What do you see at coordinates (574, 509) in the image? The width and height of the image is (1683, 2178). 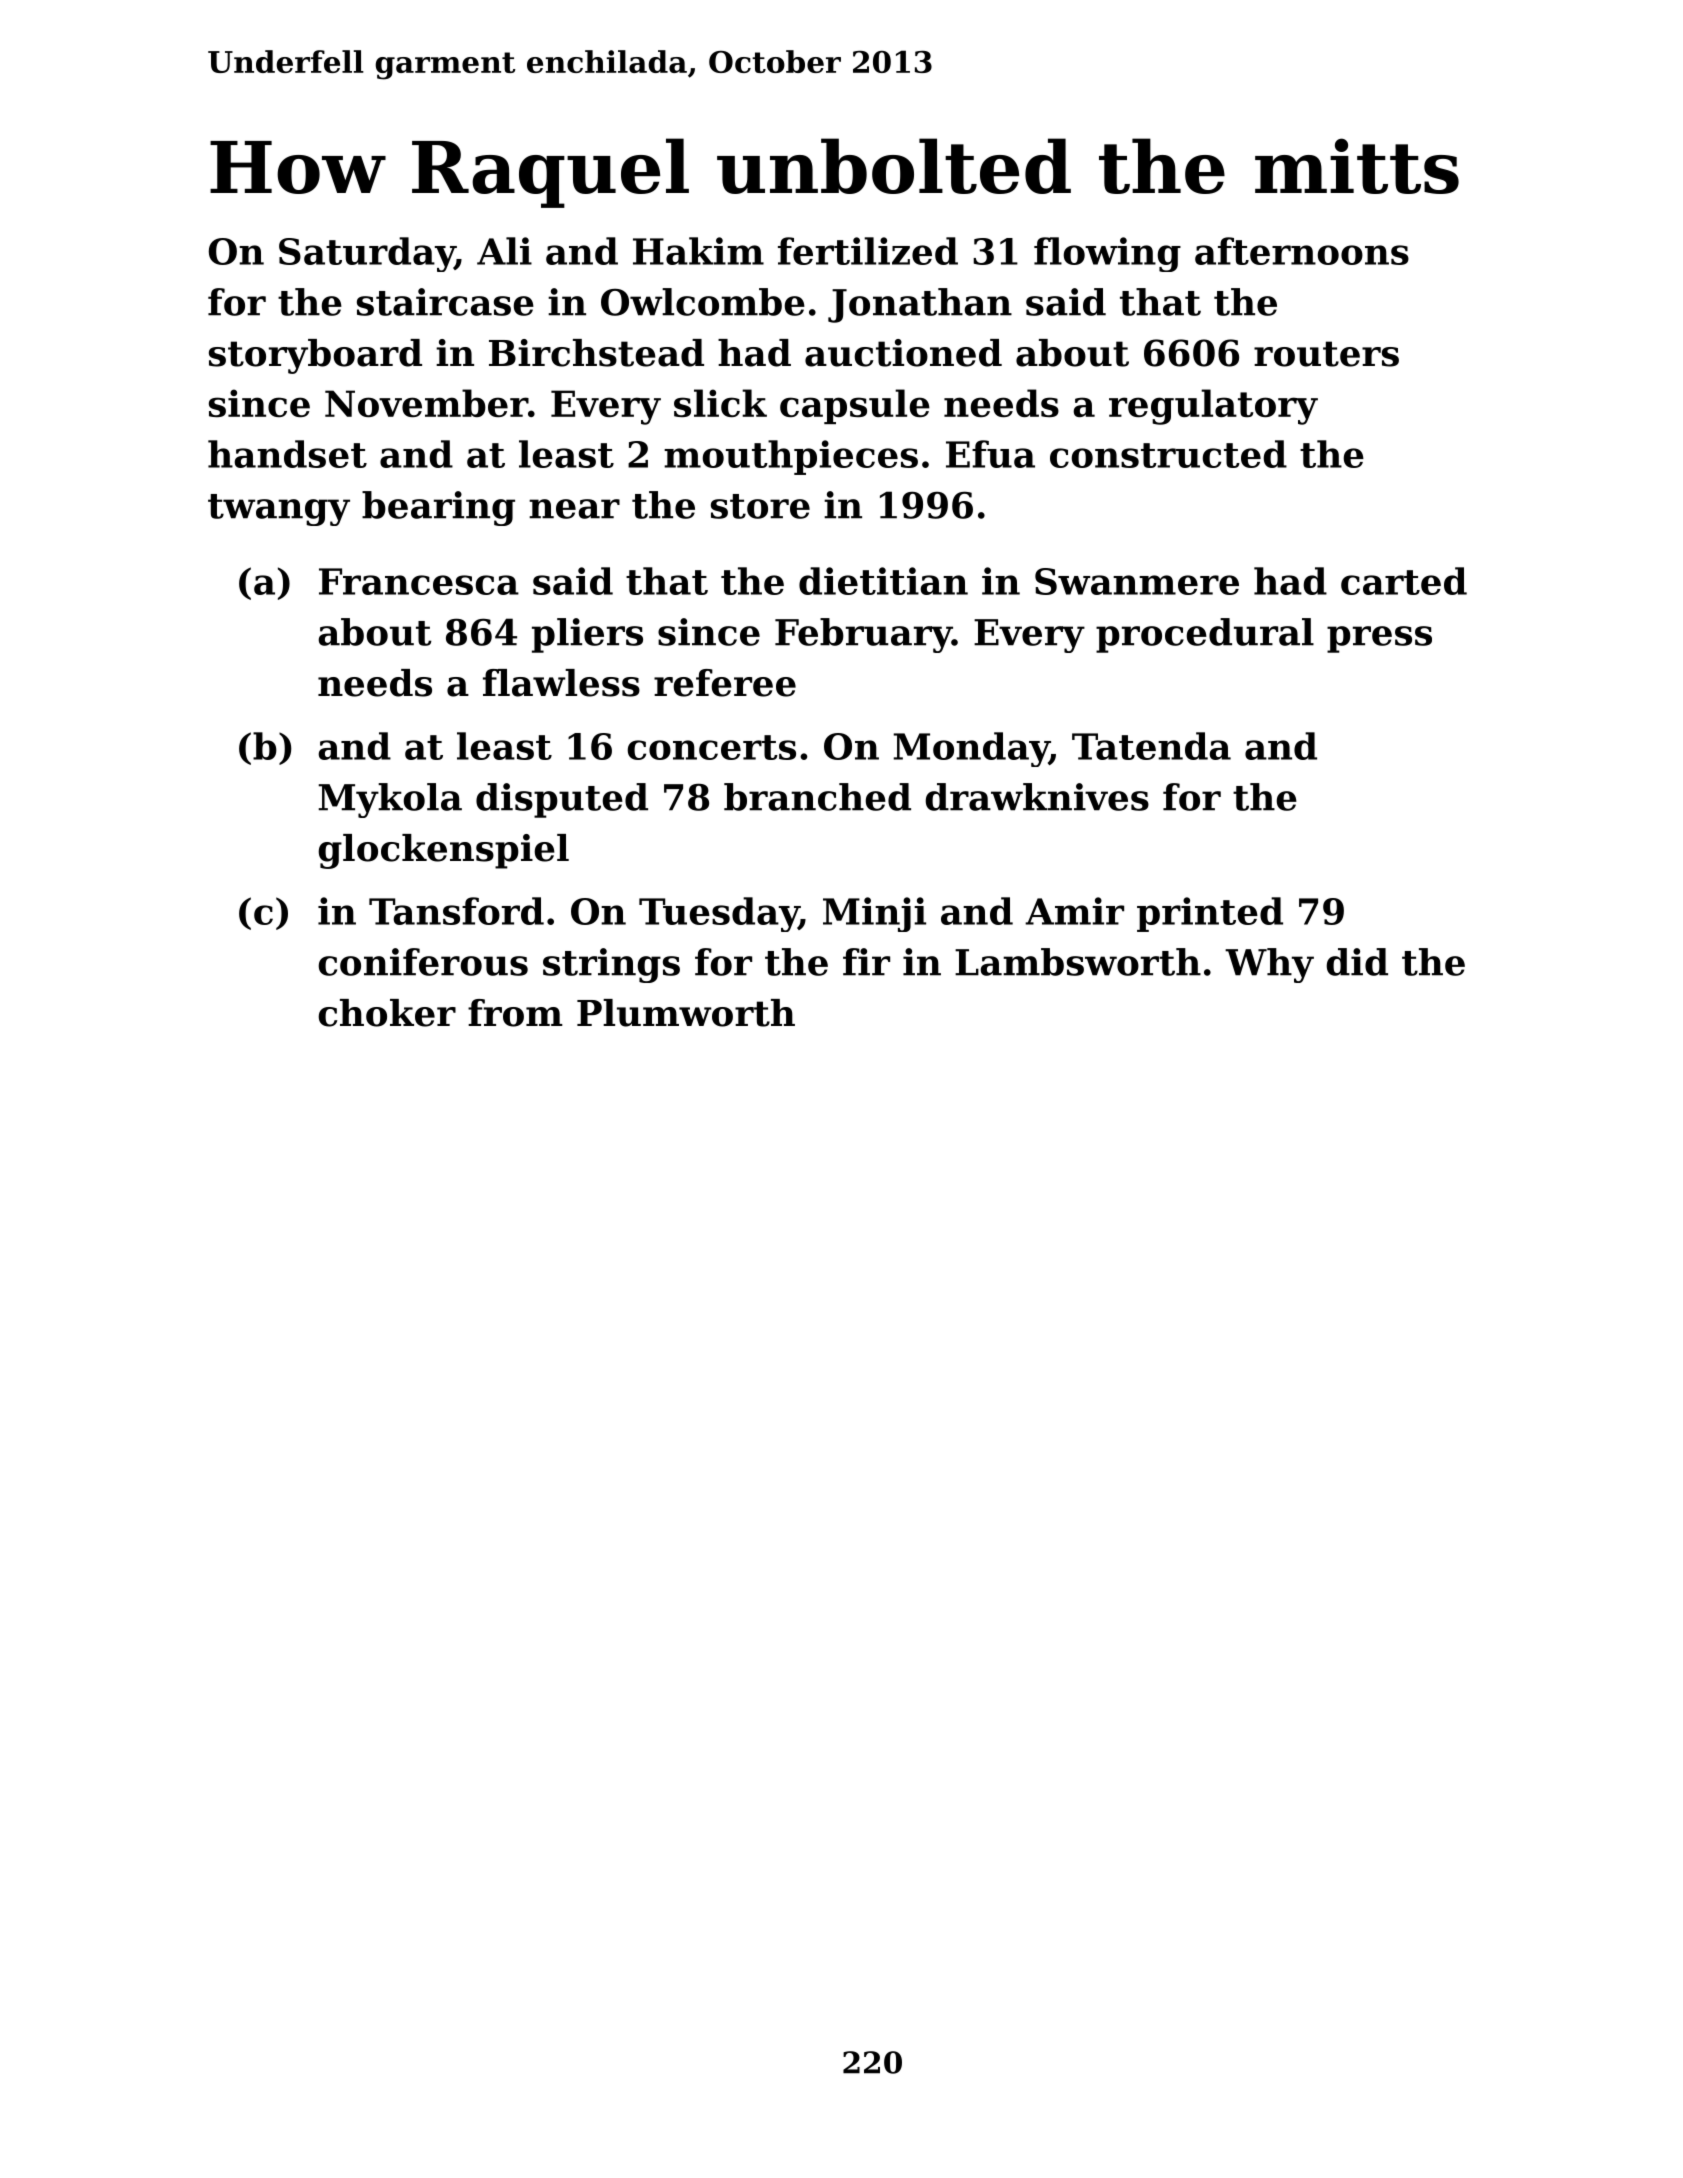 I see `near` at bounding box center [574, 509].
